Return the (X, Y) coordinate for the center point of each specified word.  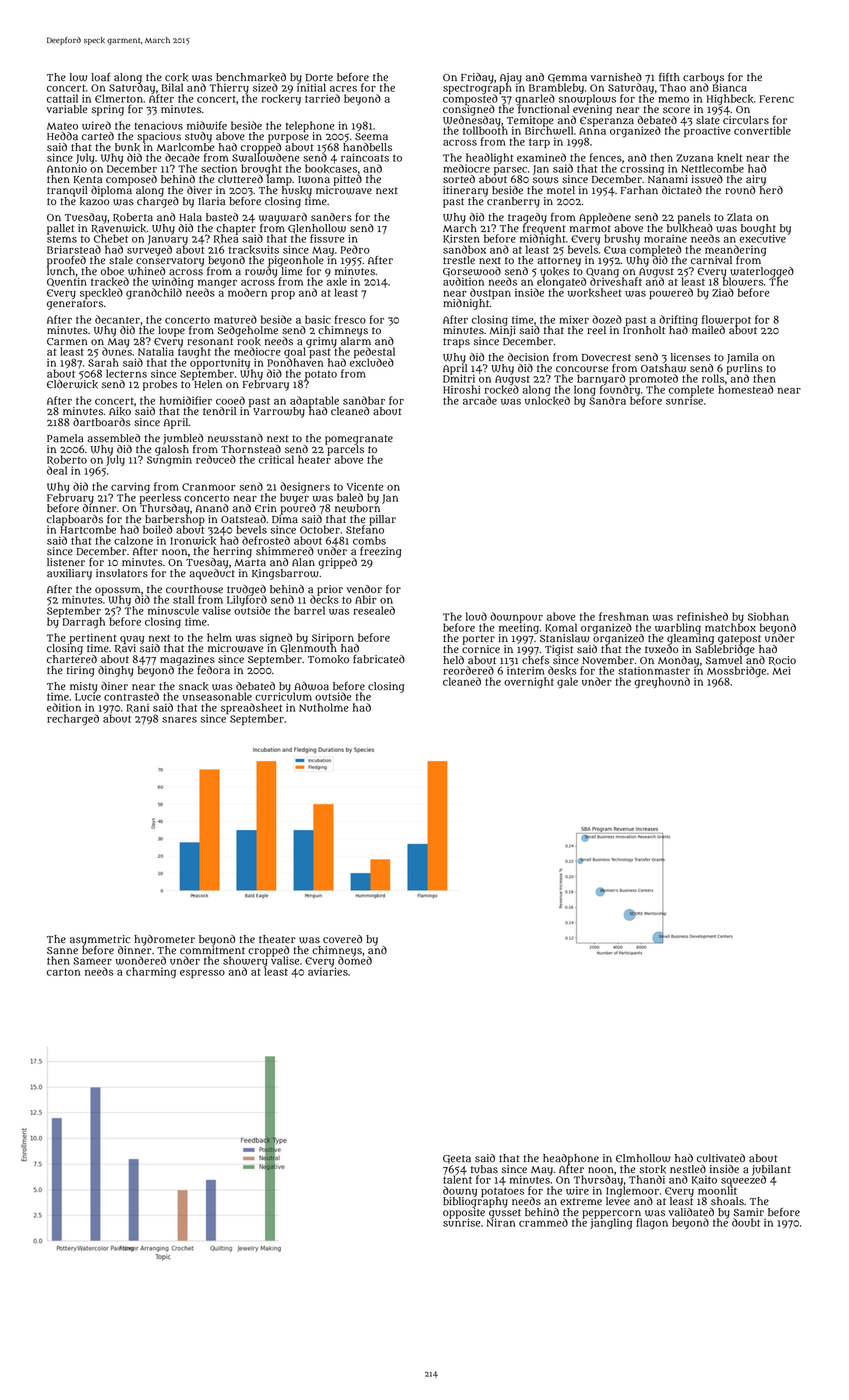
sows (546, 180)
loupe (171, 331)
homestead (745, 389)
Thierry (229, 88)
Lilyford (247, 601)
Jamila (743, 358)
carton (63, 972)
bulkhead (690, 228)
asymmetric (100, 940)
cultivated (721, 1158)
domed (355, 960)
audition (463, 281)
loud (476, 616)
